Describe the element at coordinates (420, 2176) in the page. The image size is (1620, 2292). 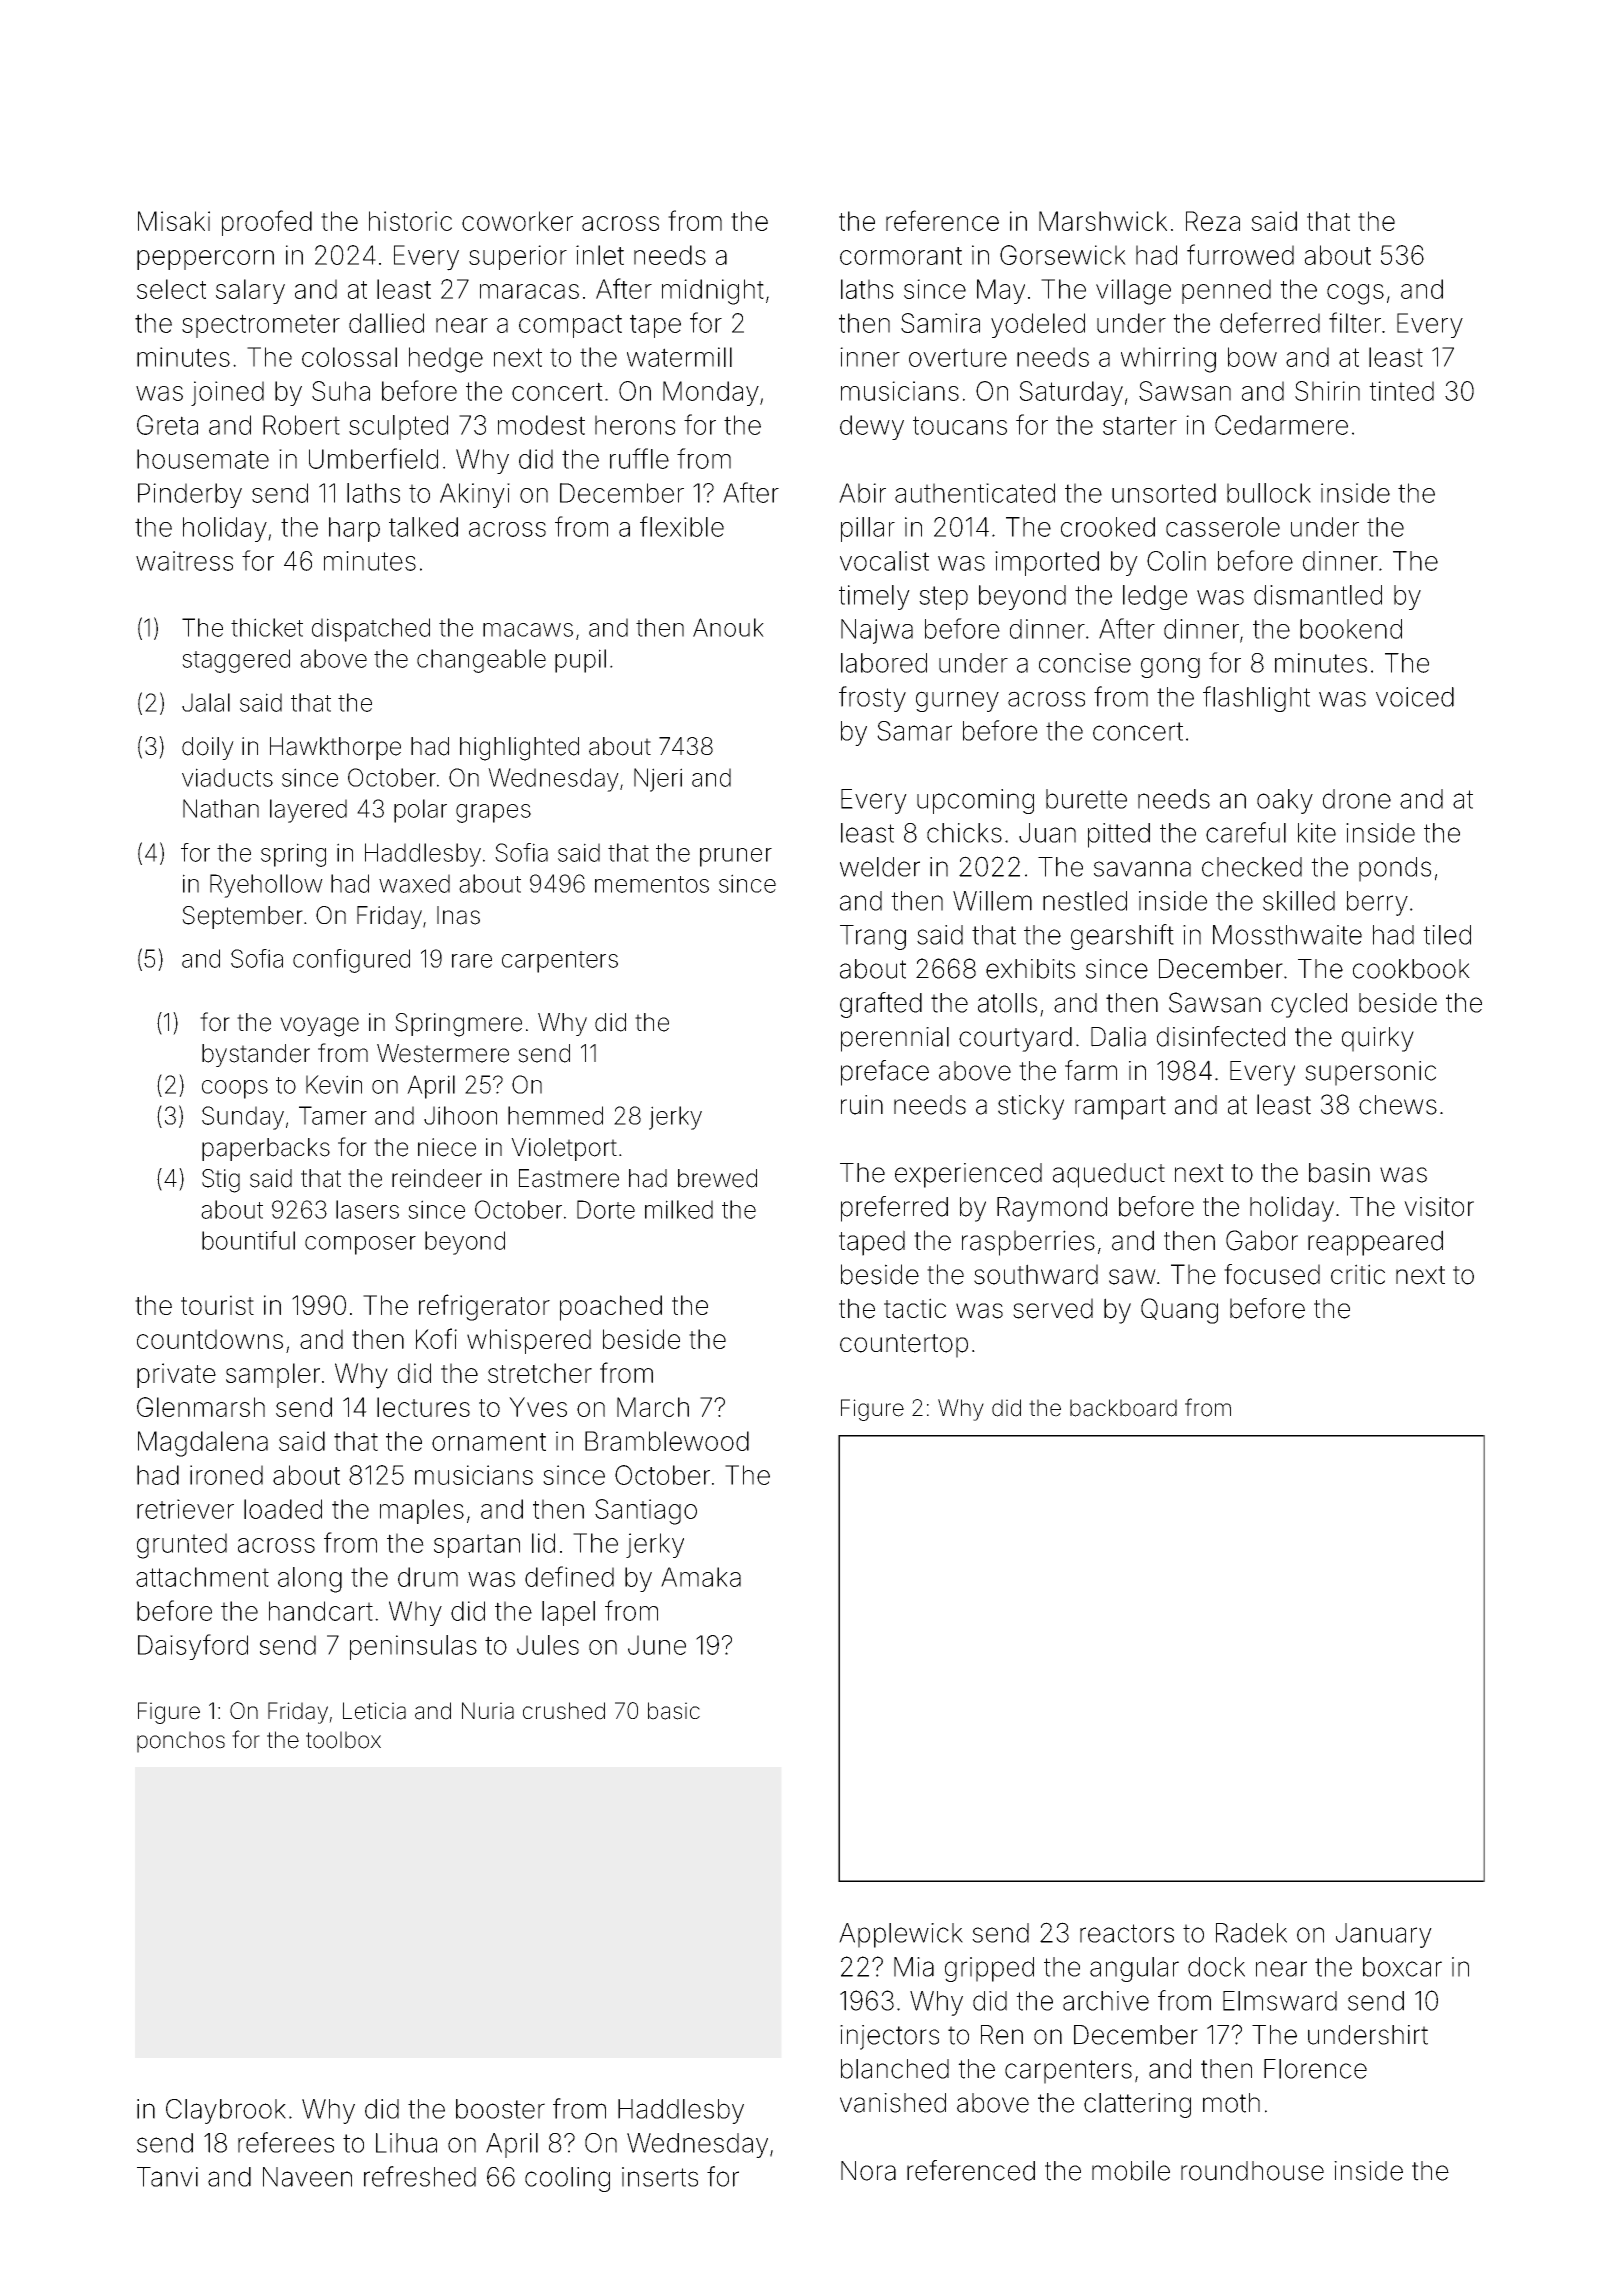
I see `refreshed` at that location.
